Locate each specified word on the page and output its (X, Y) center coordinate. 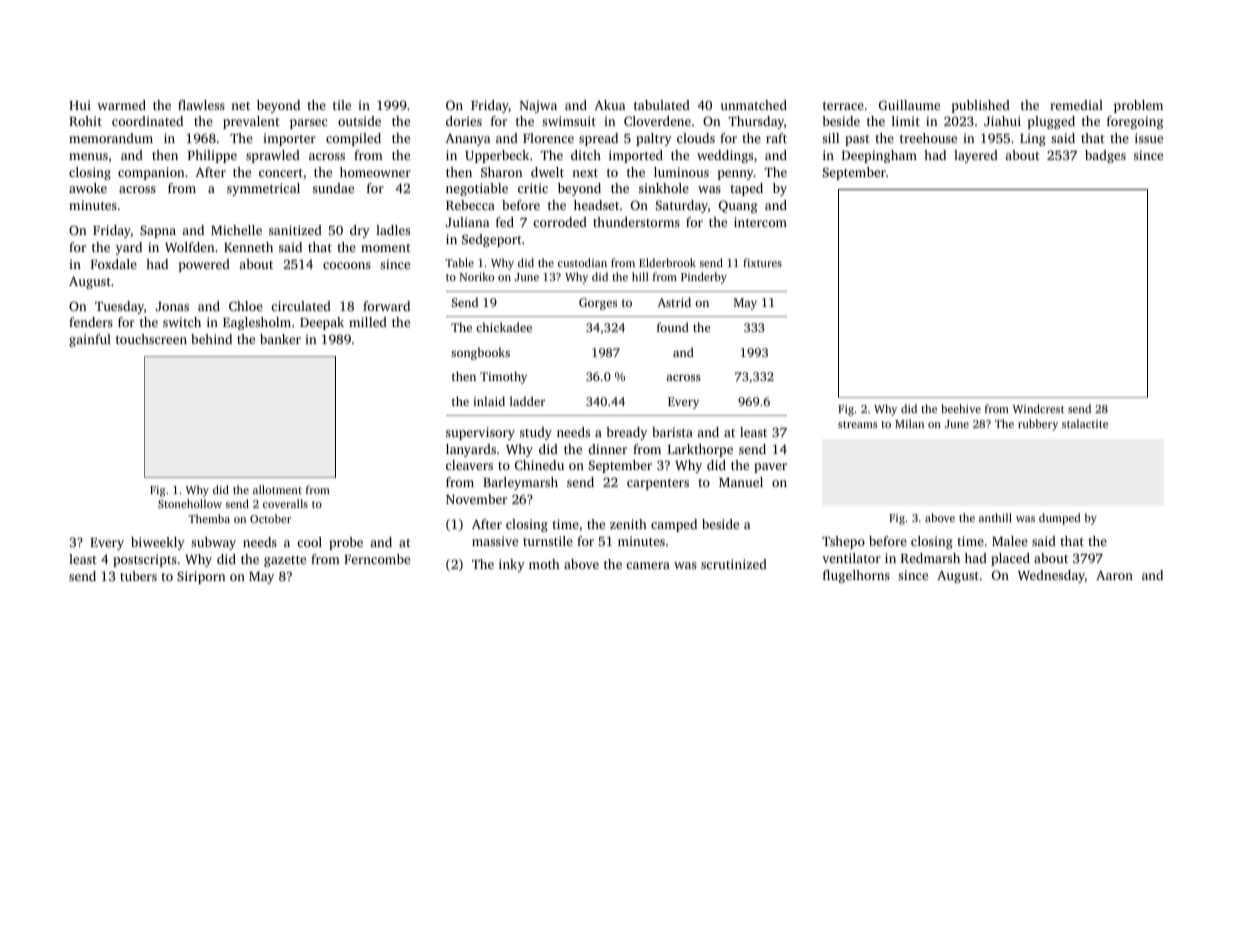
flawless (201, 105)
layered (976, 156)
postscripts (145, 560)
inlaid (489, 401)
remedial (1076, 105)
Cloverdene (657, 121)
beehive (961, 408)
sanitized (295, 230)
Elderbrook (667, 262)
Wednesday (1051, 576)
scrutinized (734, 564)
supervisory (480, 433)
